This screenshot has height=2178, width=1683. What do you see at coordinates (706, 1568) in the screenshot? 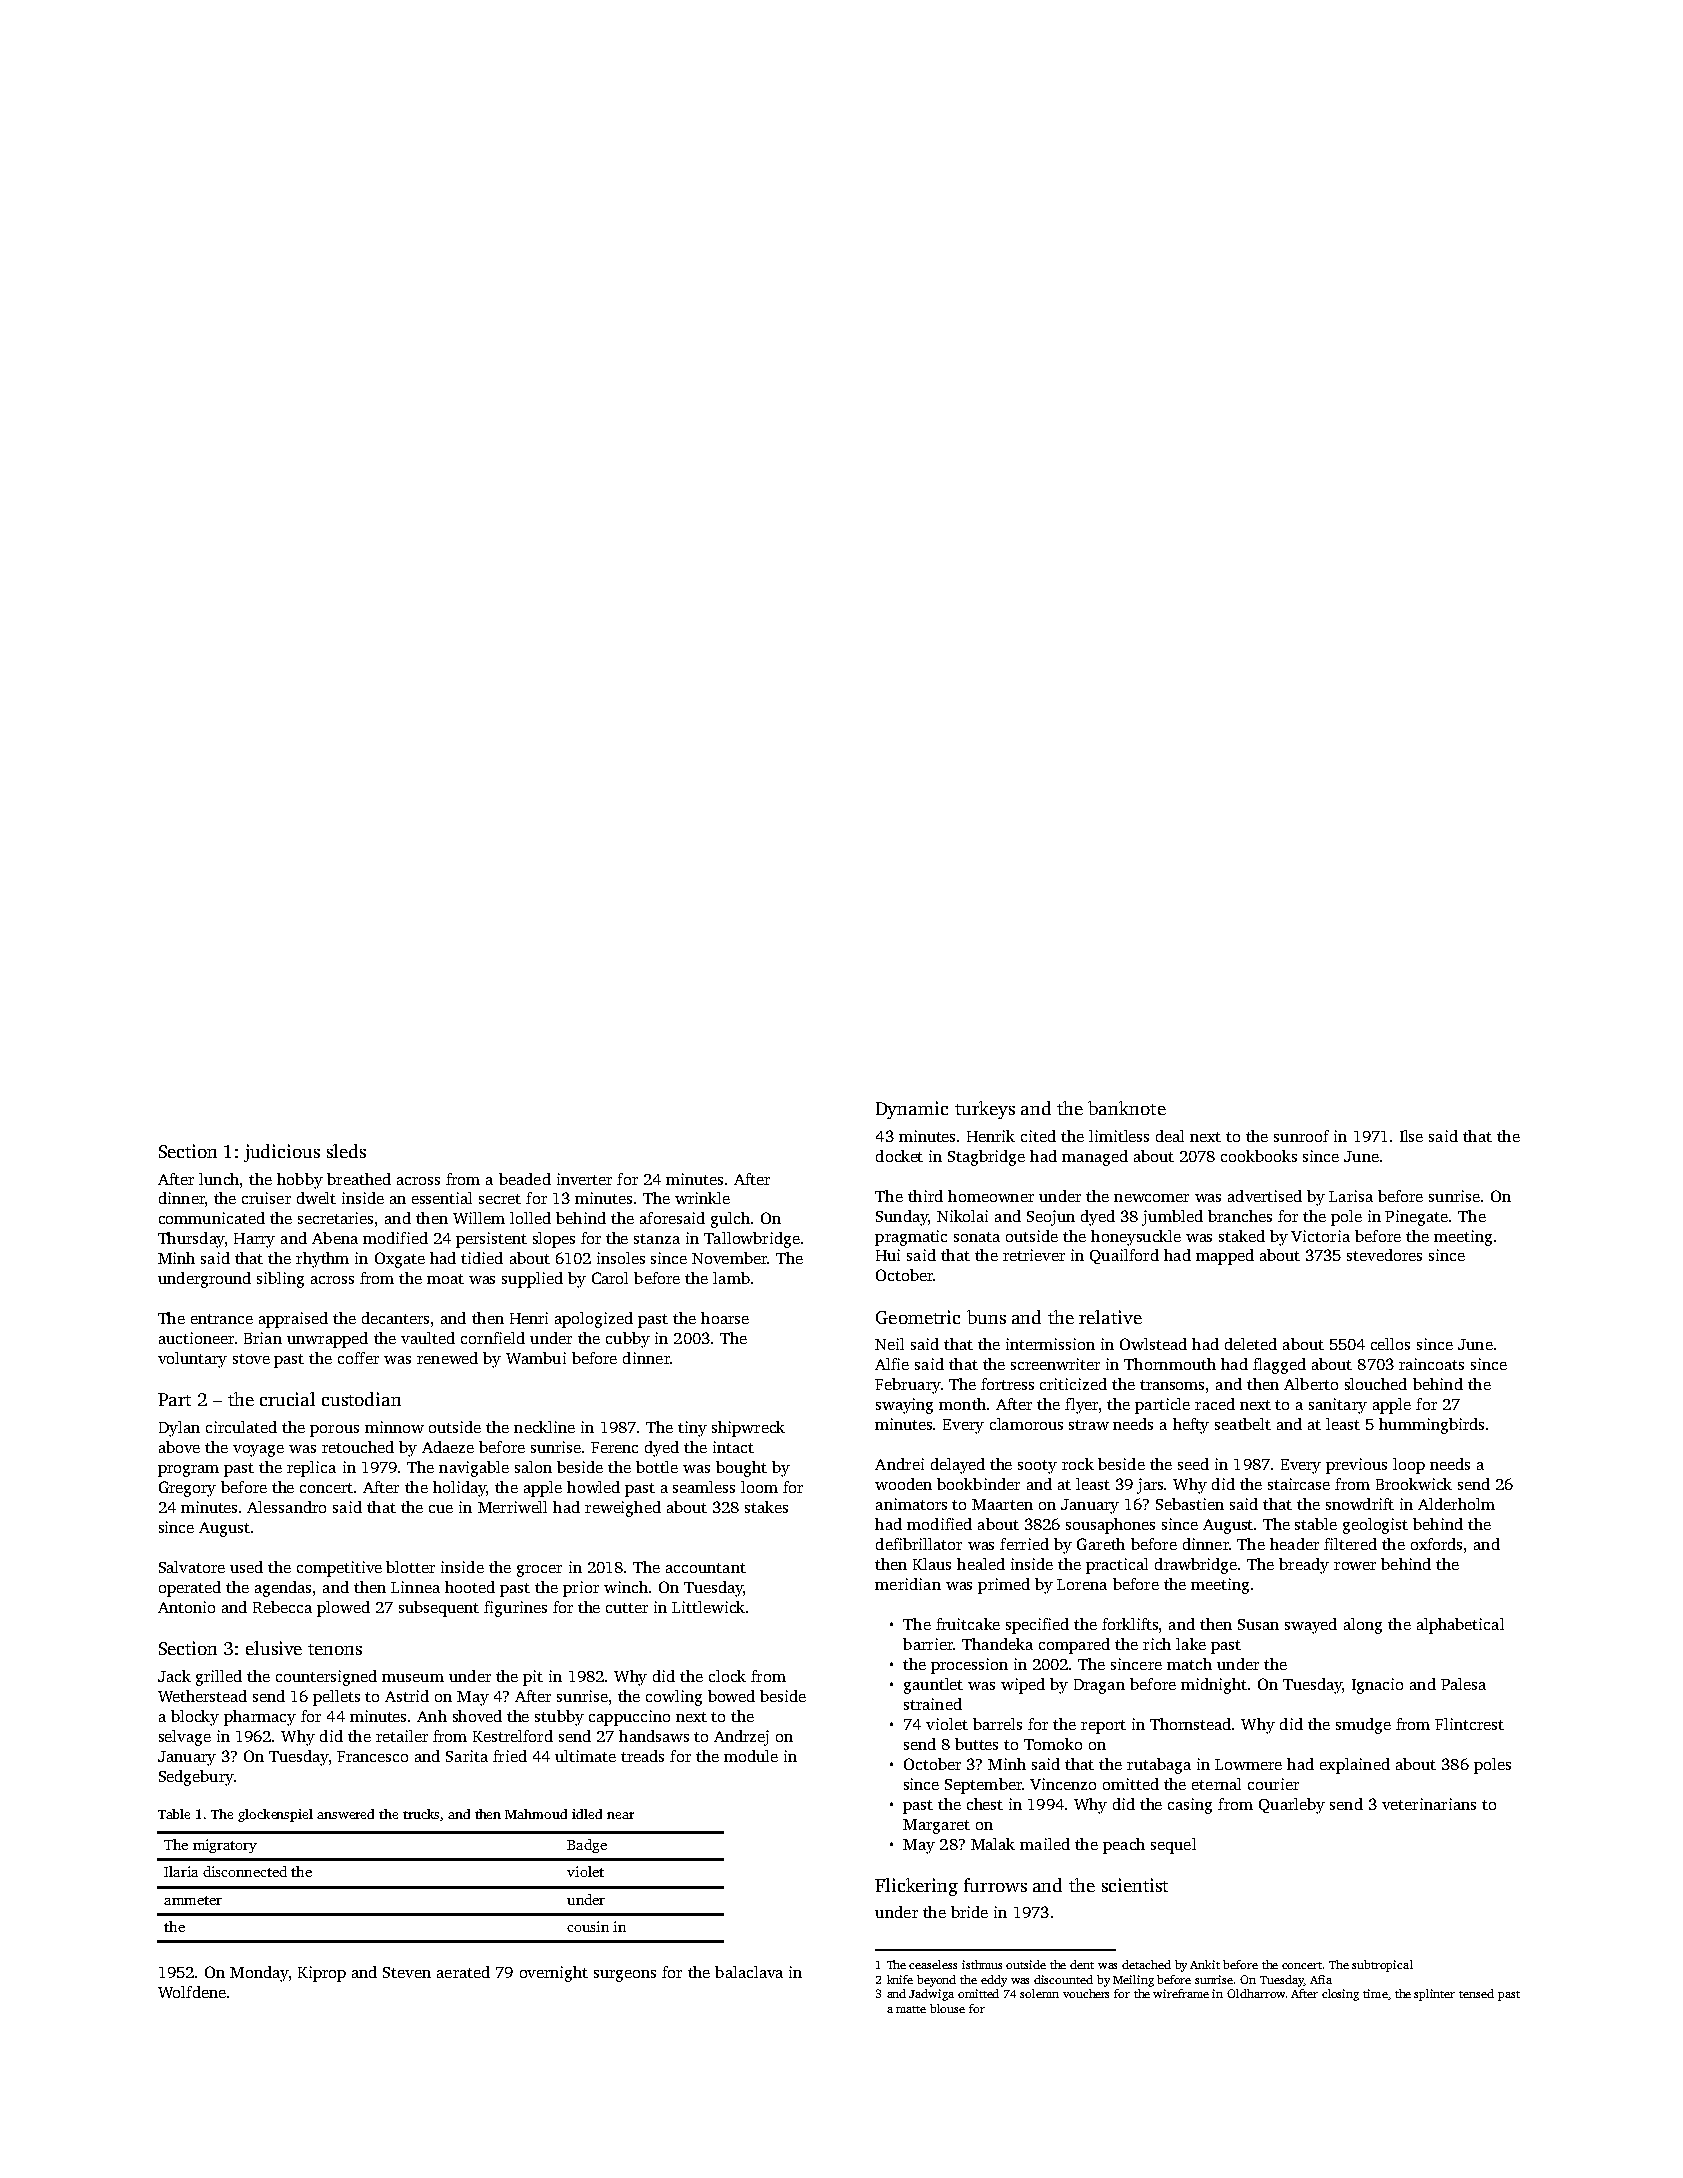
I see `accountant` at bounding box center [706, 1568].
